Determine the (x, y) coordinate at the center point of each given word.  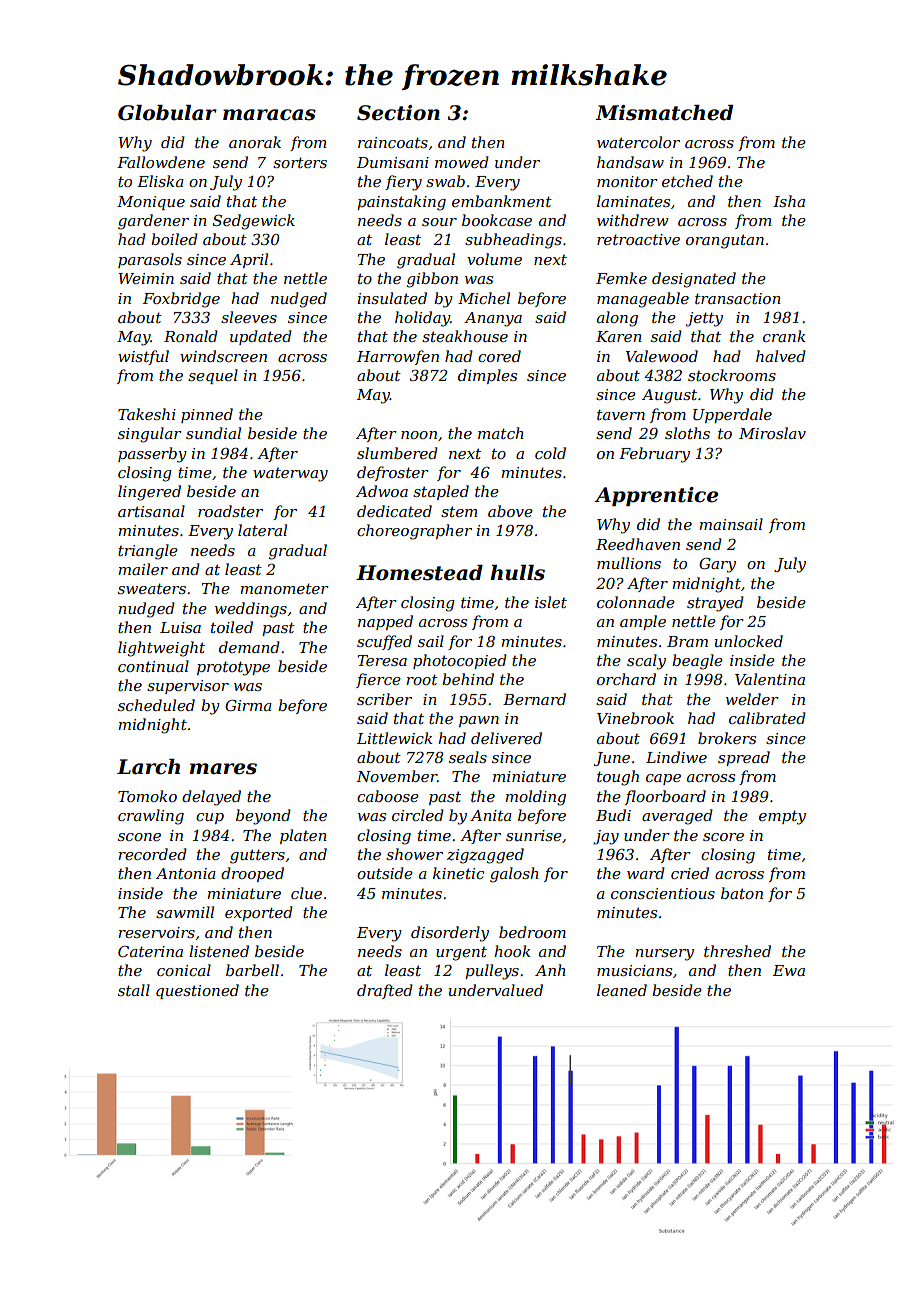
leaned (622, 990)
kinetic (458, 873)
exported (259, 913)
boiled (174, 239)
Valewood (662, 356)
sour (439, 222)
